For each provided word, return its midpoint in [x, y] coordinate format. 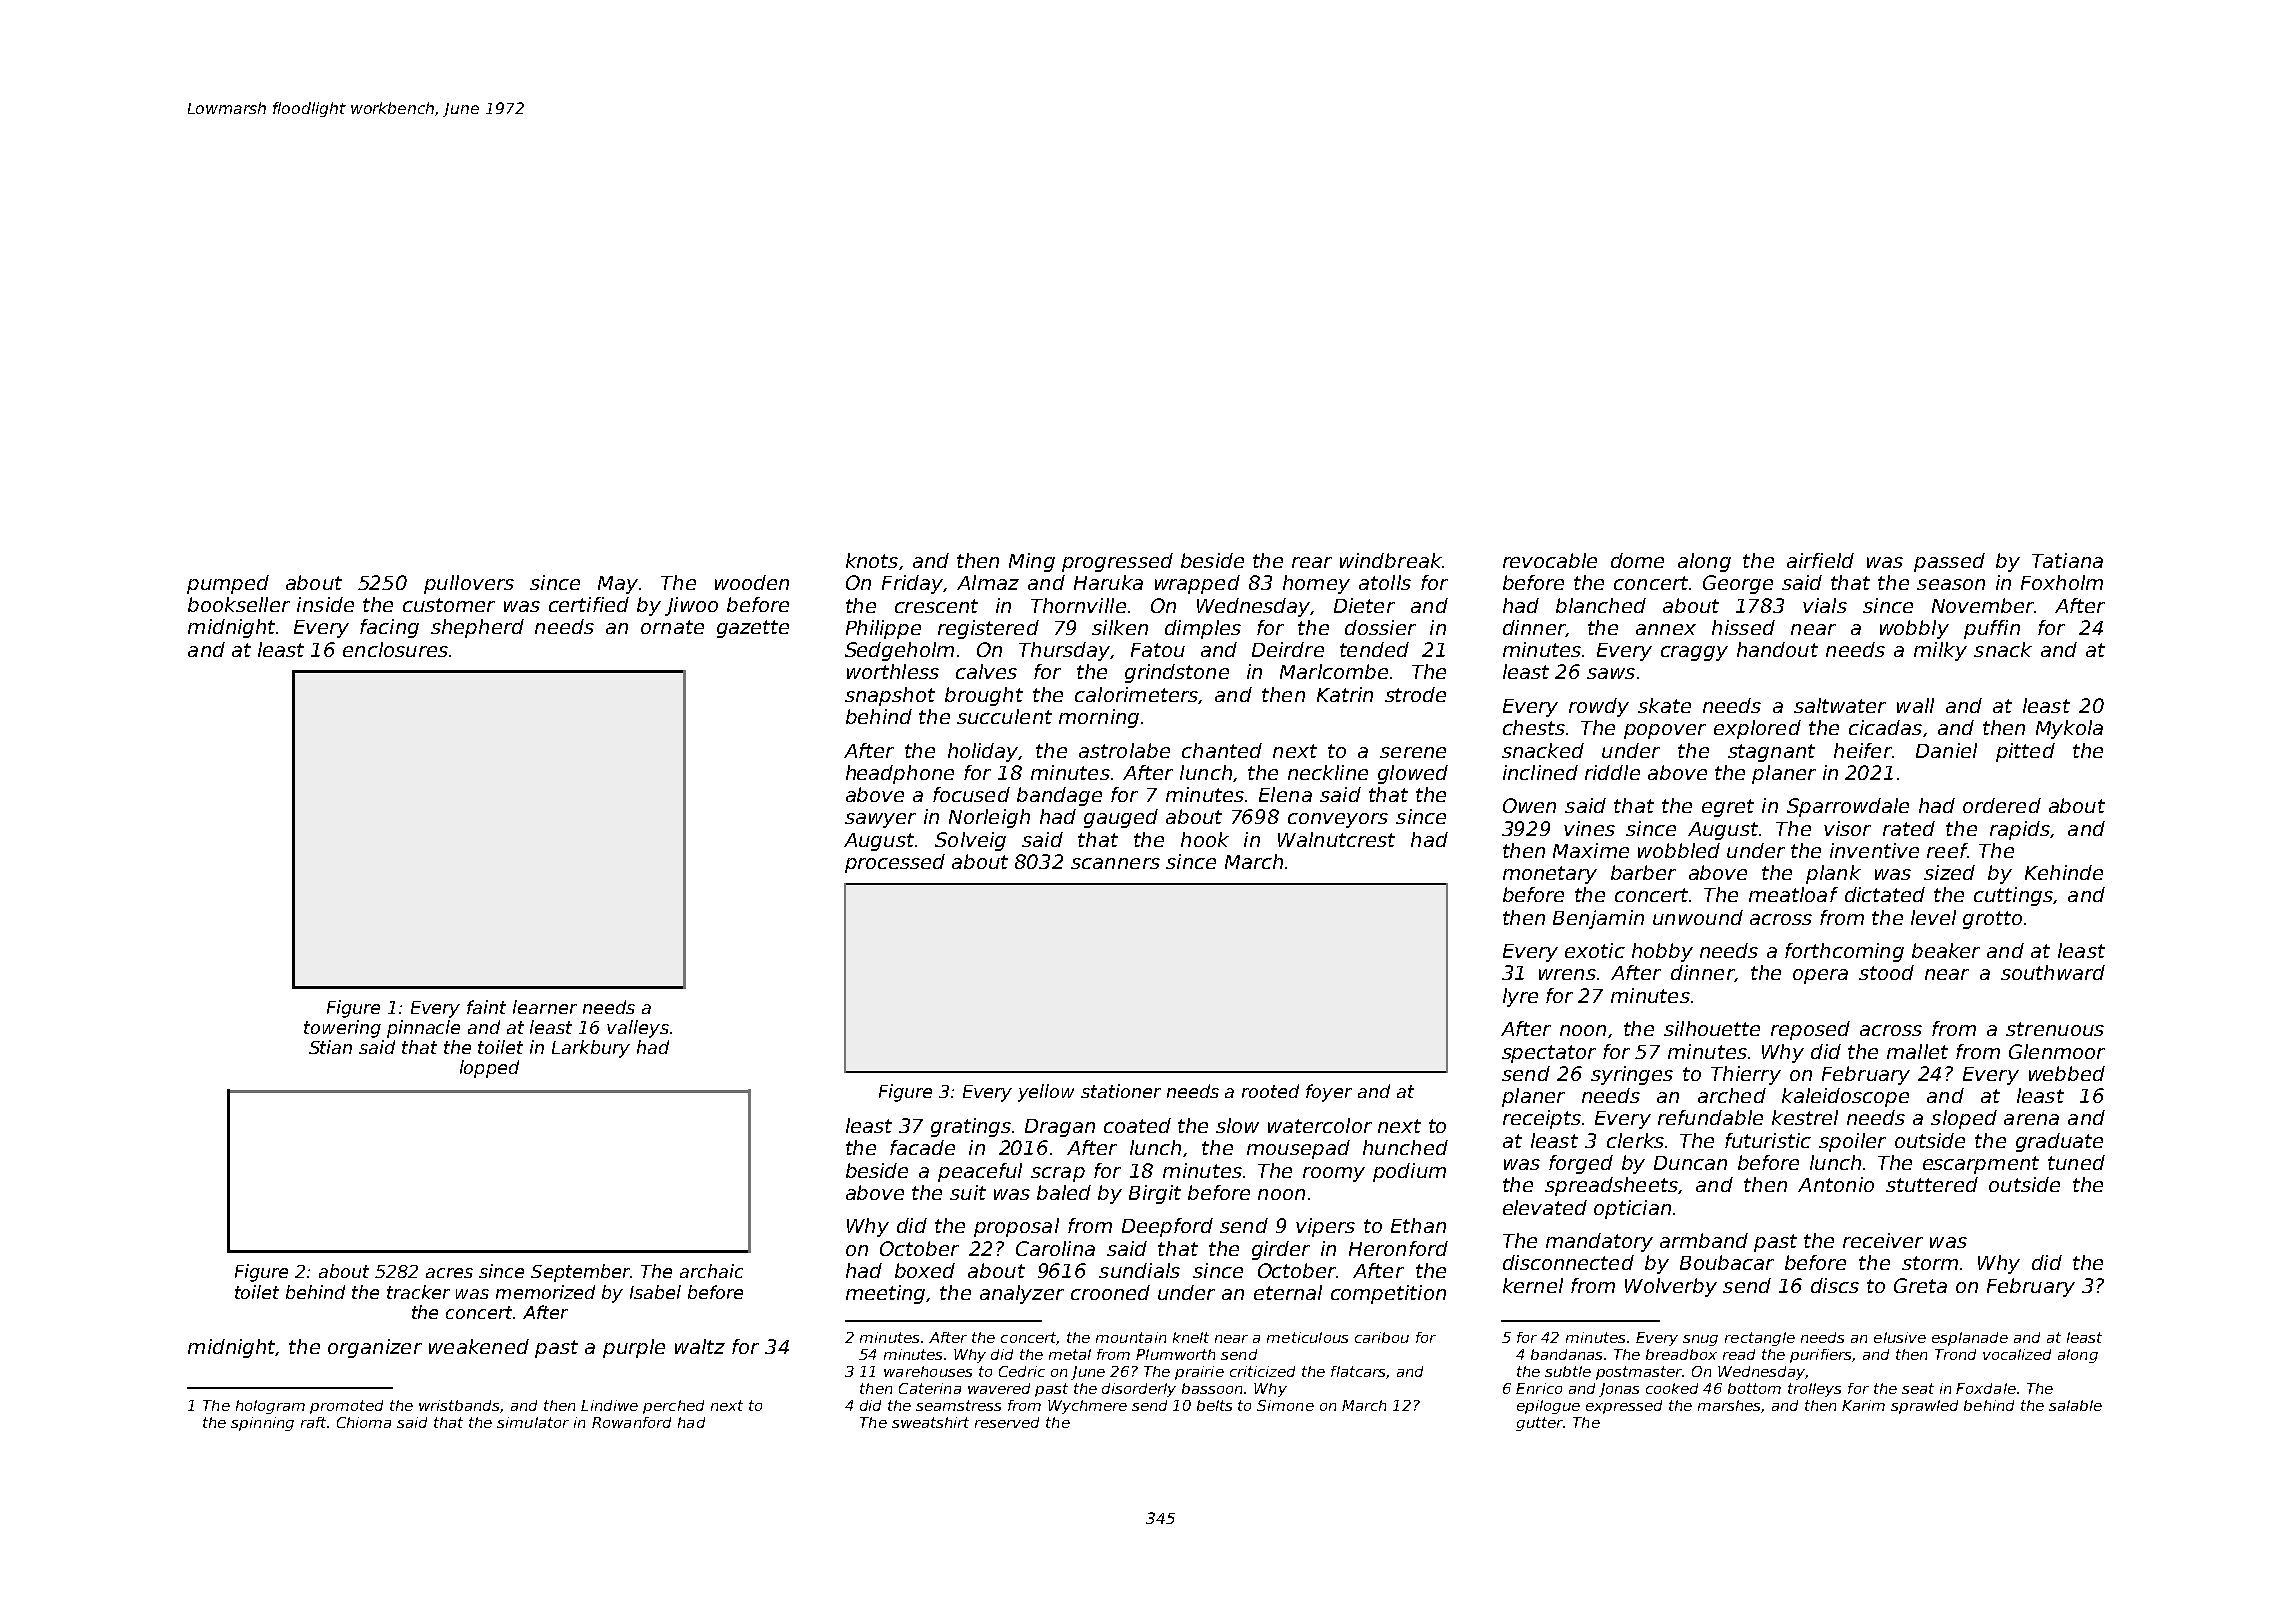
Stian [330, 1047]
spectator [1549, 1054]
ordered [2002, 805]
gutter [1539, 1424]
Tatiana [2067, 560]
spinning [262, 1424]
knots [872, 560]
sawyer [880, 820]
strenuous [2055, 1029]
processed [895, 863]
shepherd [477, 628]
